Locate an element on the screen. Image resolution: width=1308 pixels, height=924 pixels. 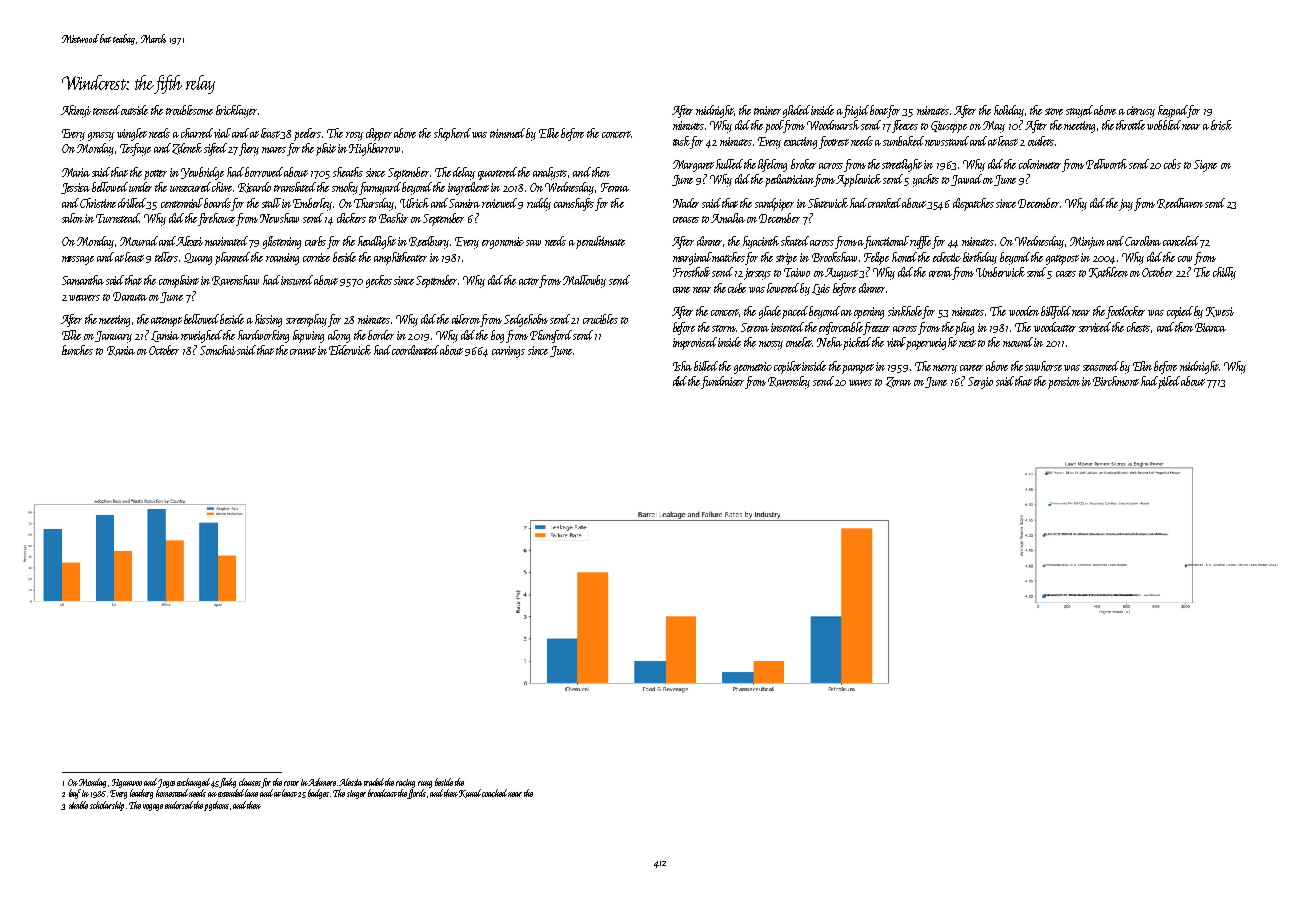
Margaret is located at coordinates (693, 166).
